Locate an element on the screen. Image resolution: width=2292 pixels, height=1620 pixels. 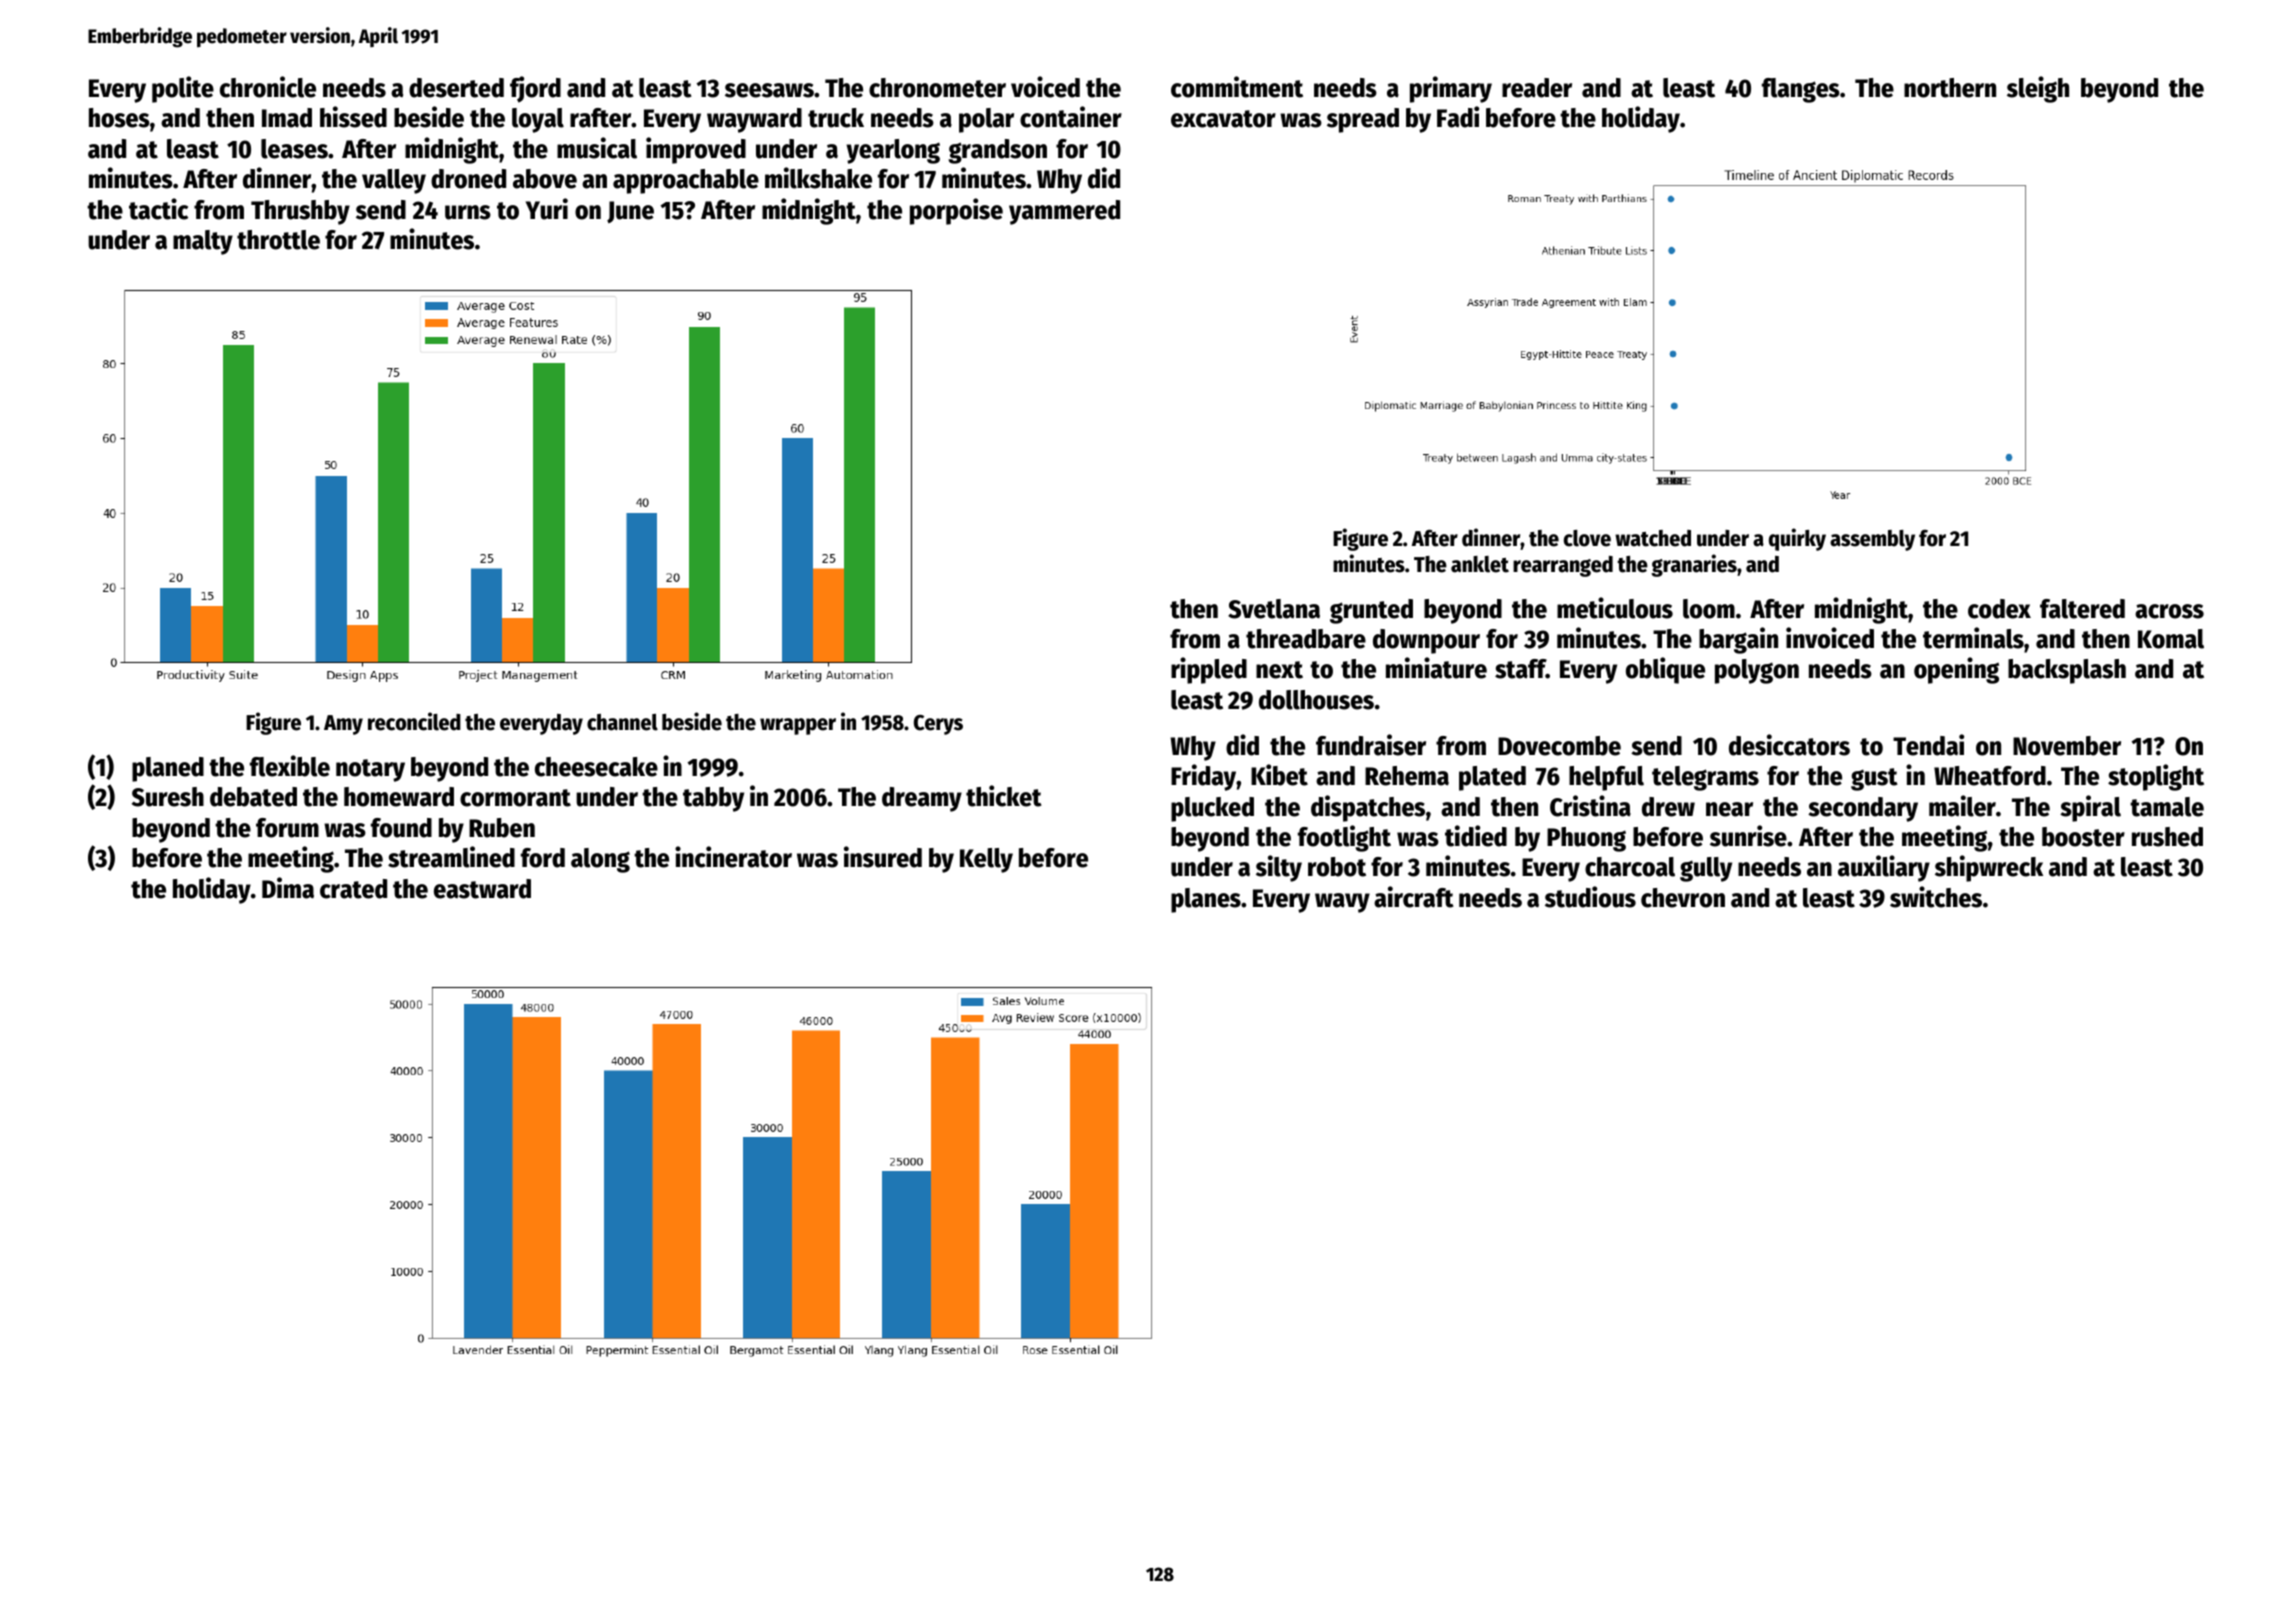
clove is located at coordinates (1587, 538).
